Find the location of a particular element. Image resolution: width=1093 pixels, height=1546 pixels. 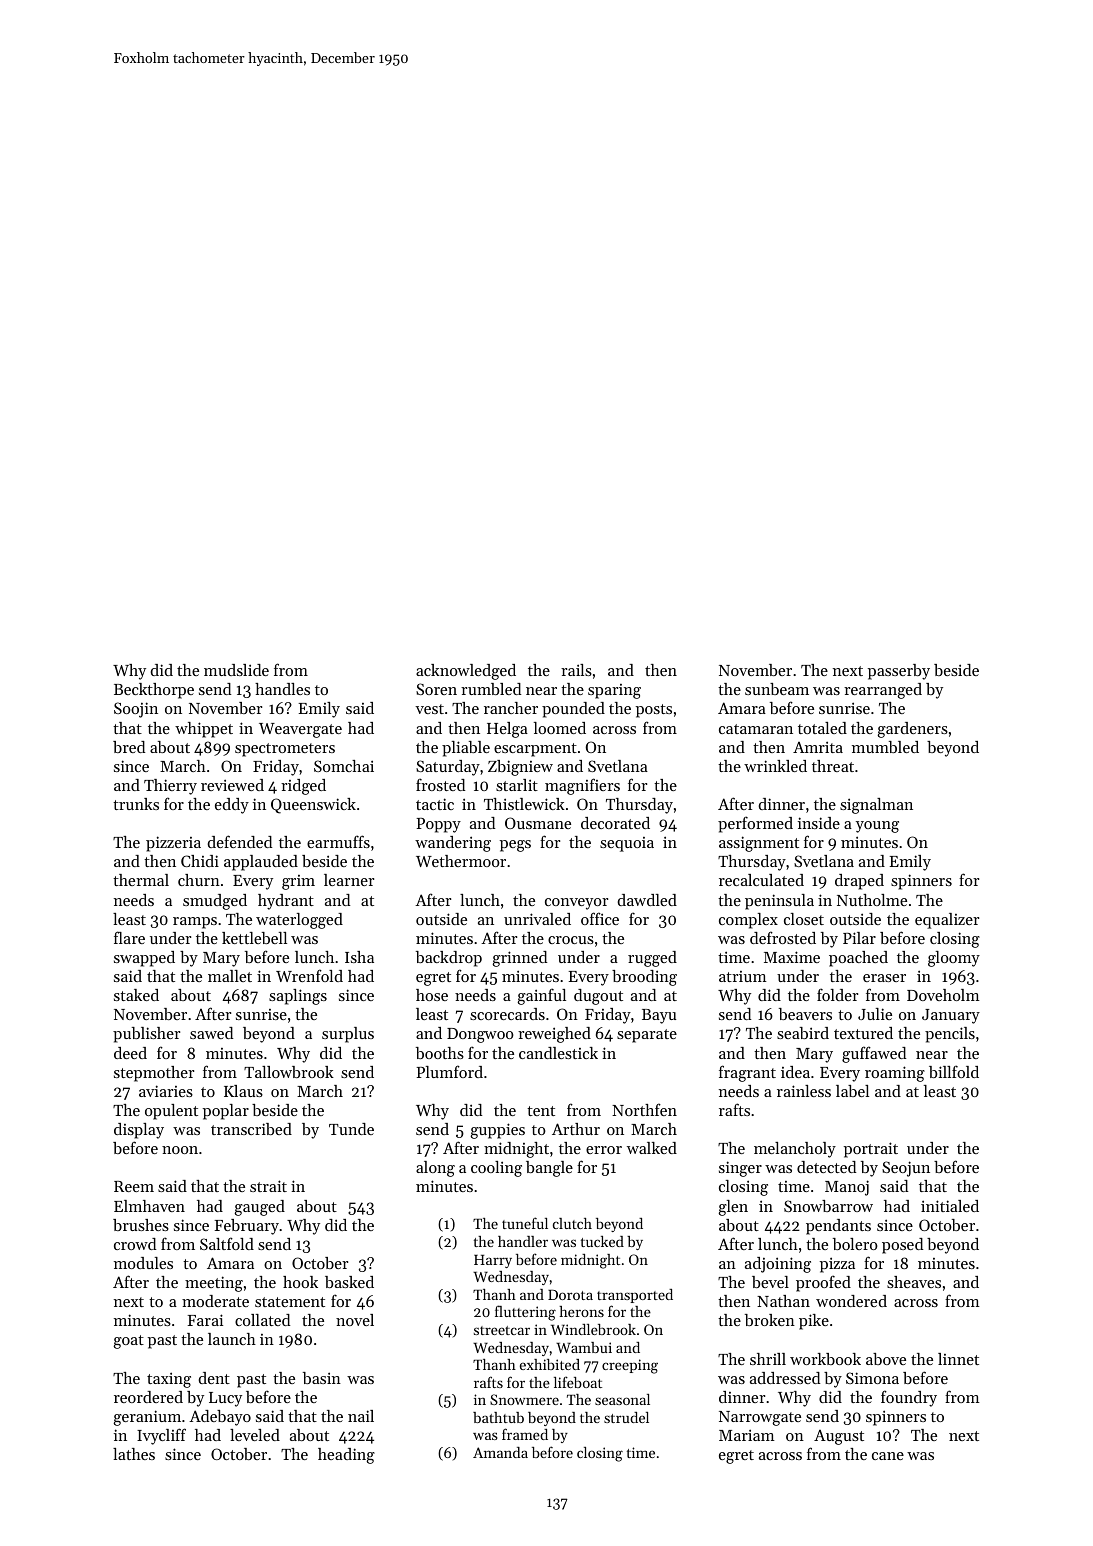

guffawed is located at coordinates (874, 1054).
